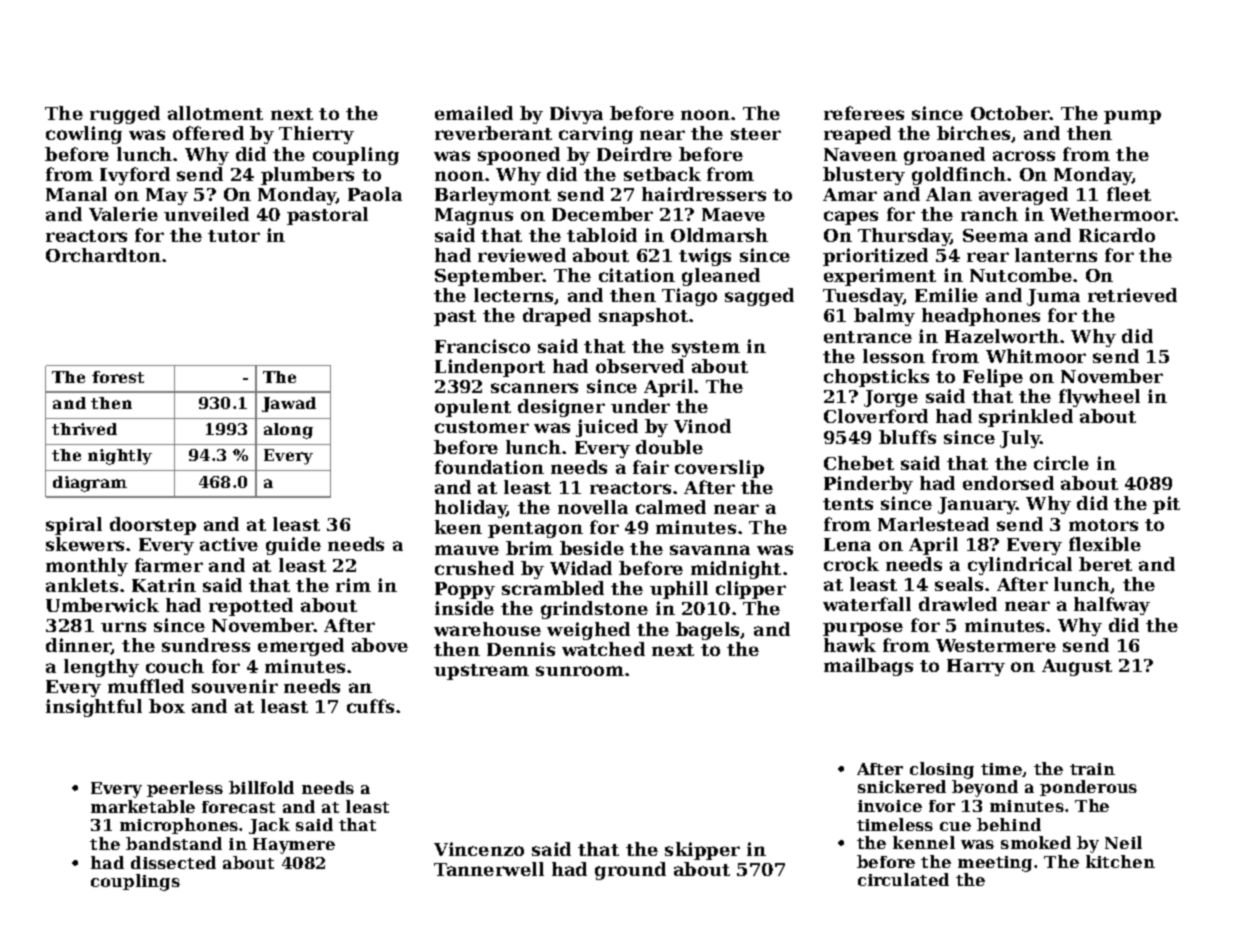 Image resolution: width=1233 pixels, height=952 pixels. What do you see at coordinates (1129, 194) in the screenshot?
I see `fleet` at bounding box center [1129, 194].
